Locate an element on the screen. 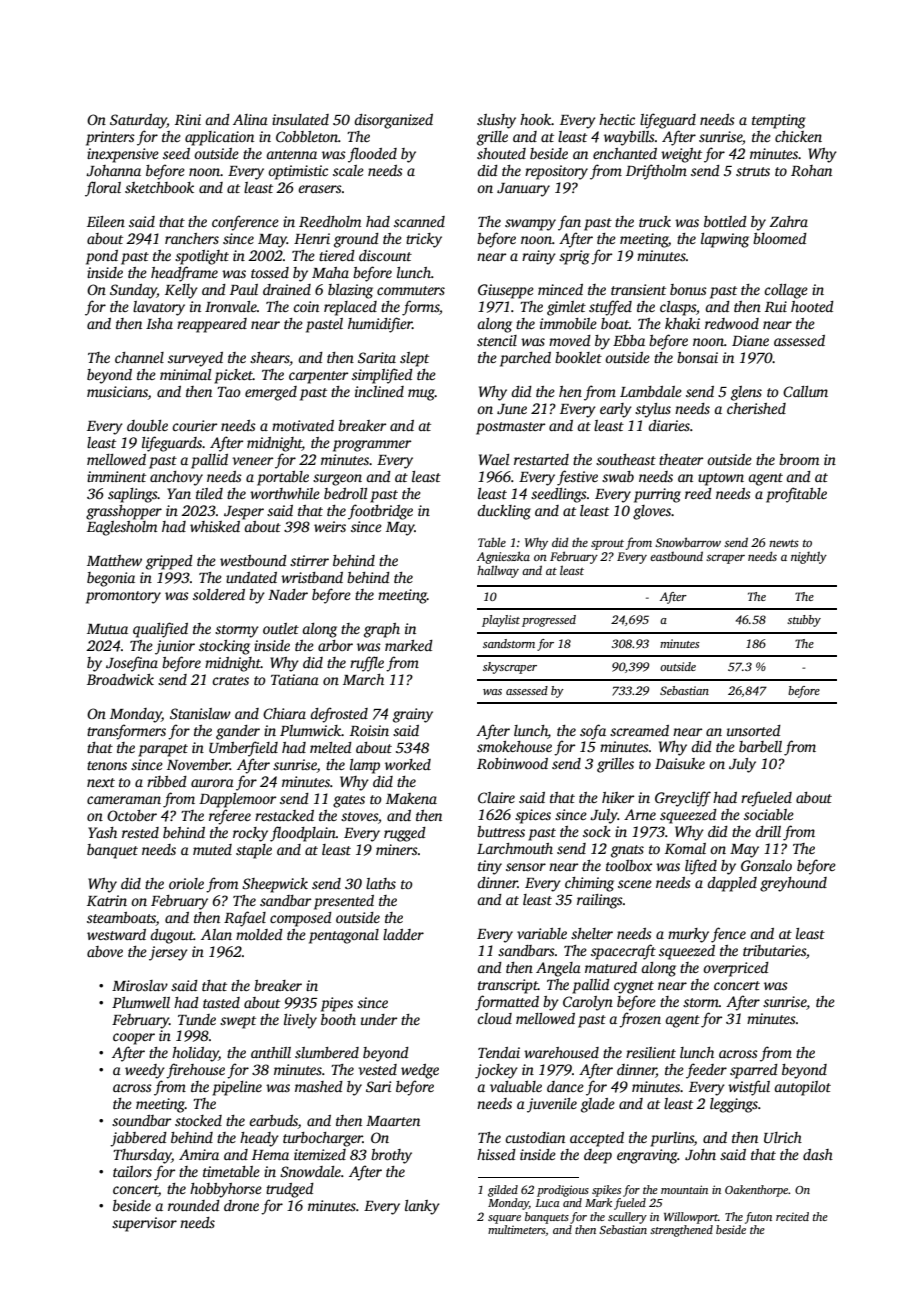  multimeters is located at coordinates (517, 1230).
